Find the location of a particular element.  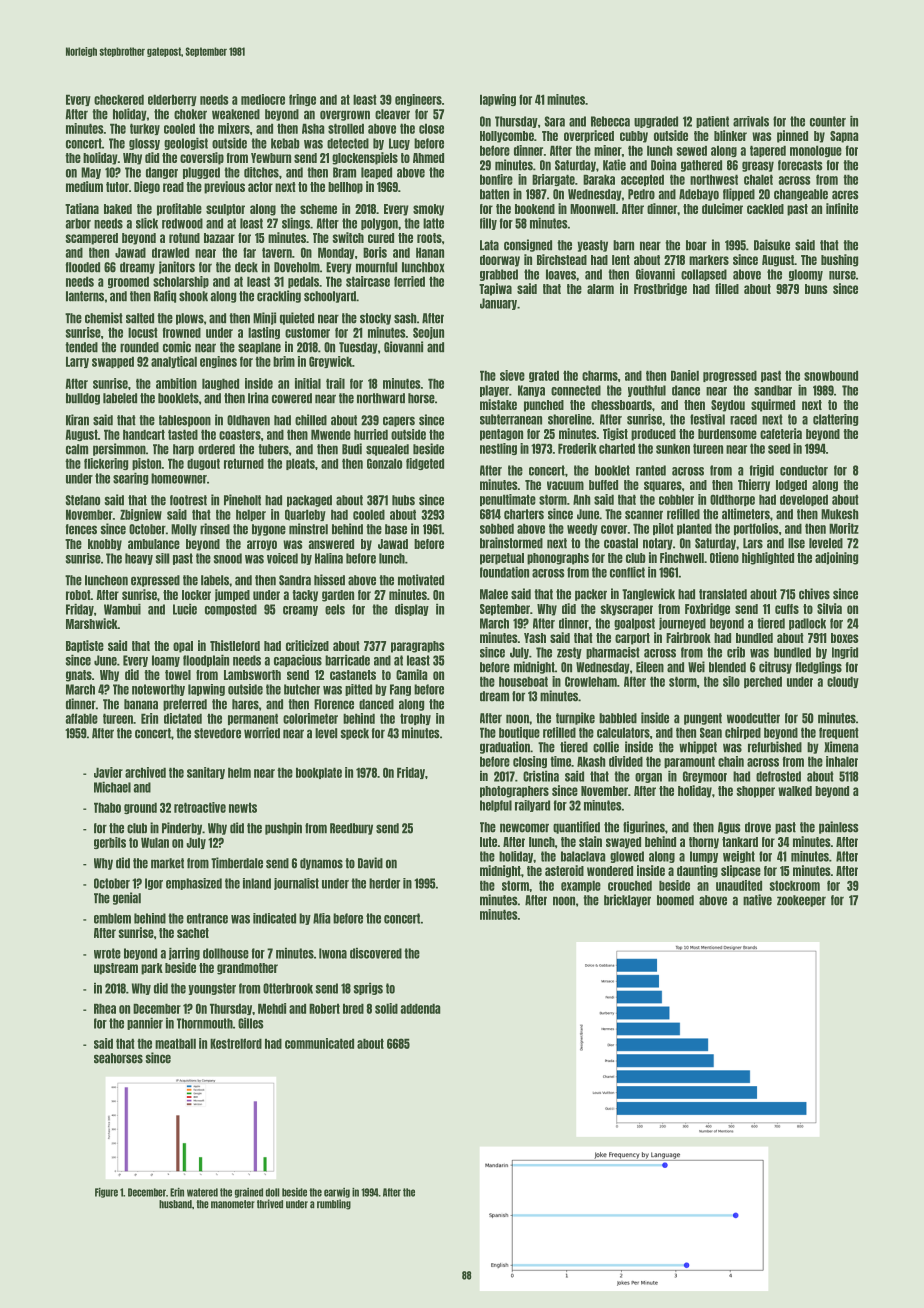

thrived is located at coordinates (270, 1204).
